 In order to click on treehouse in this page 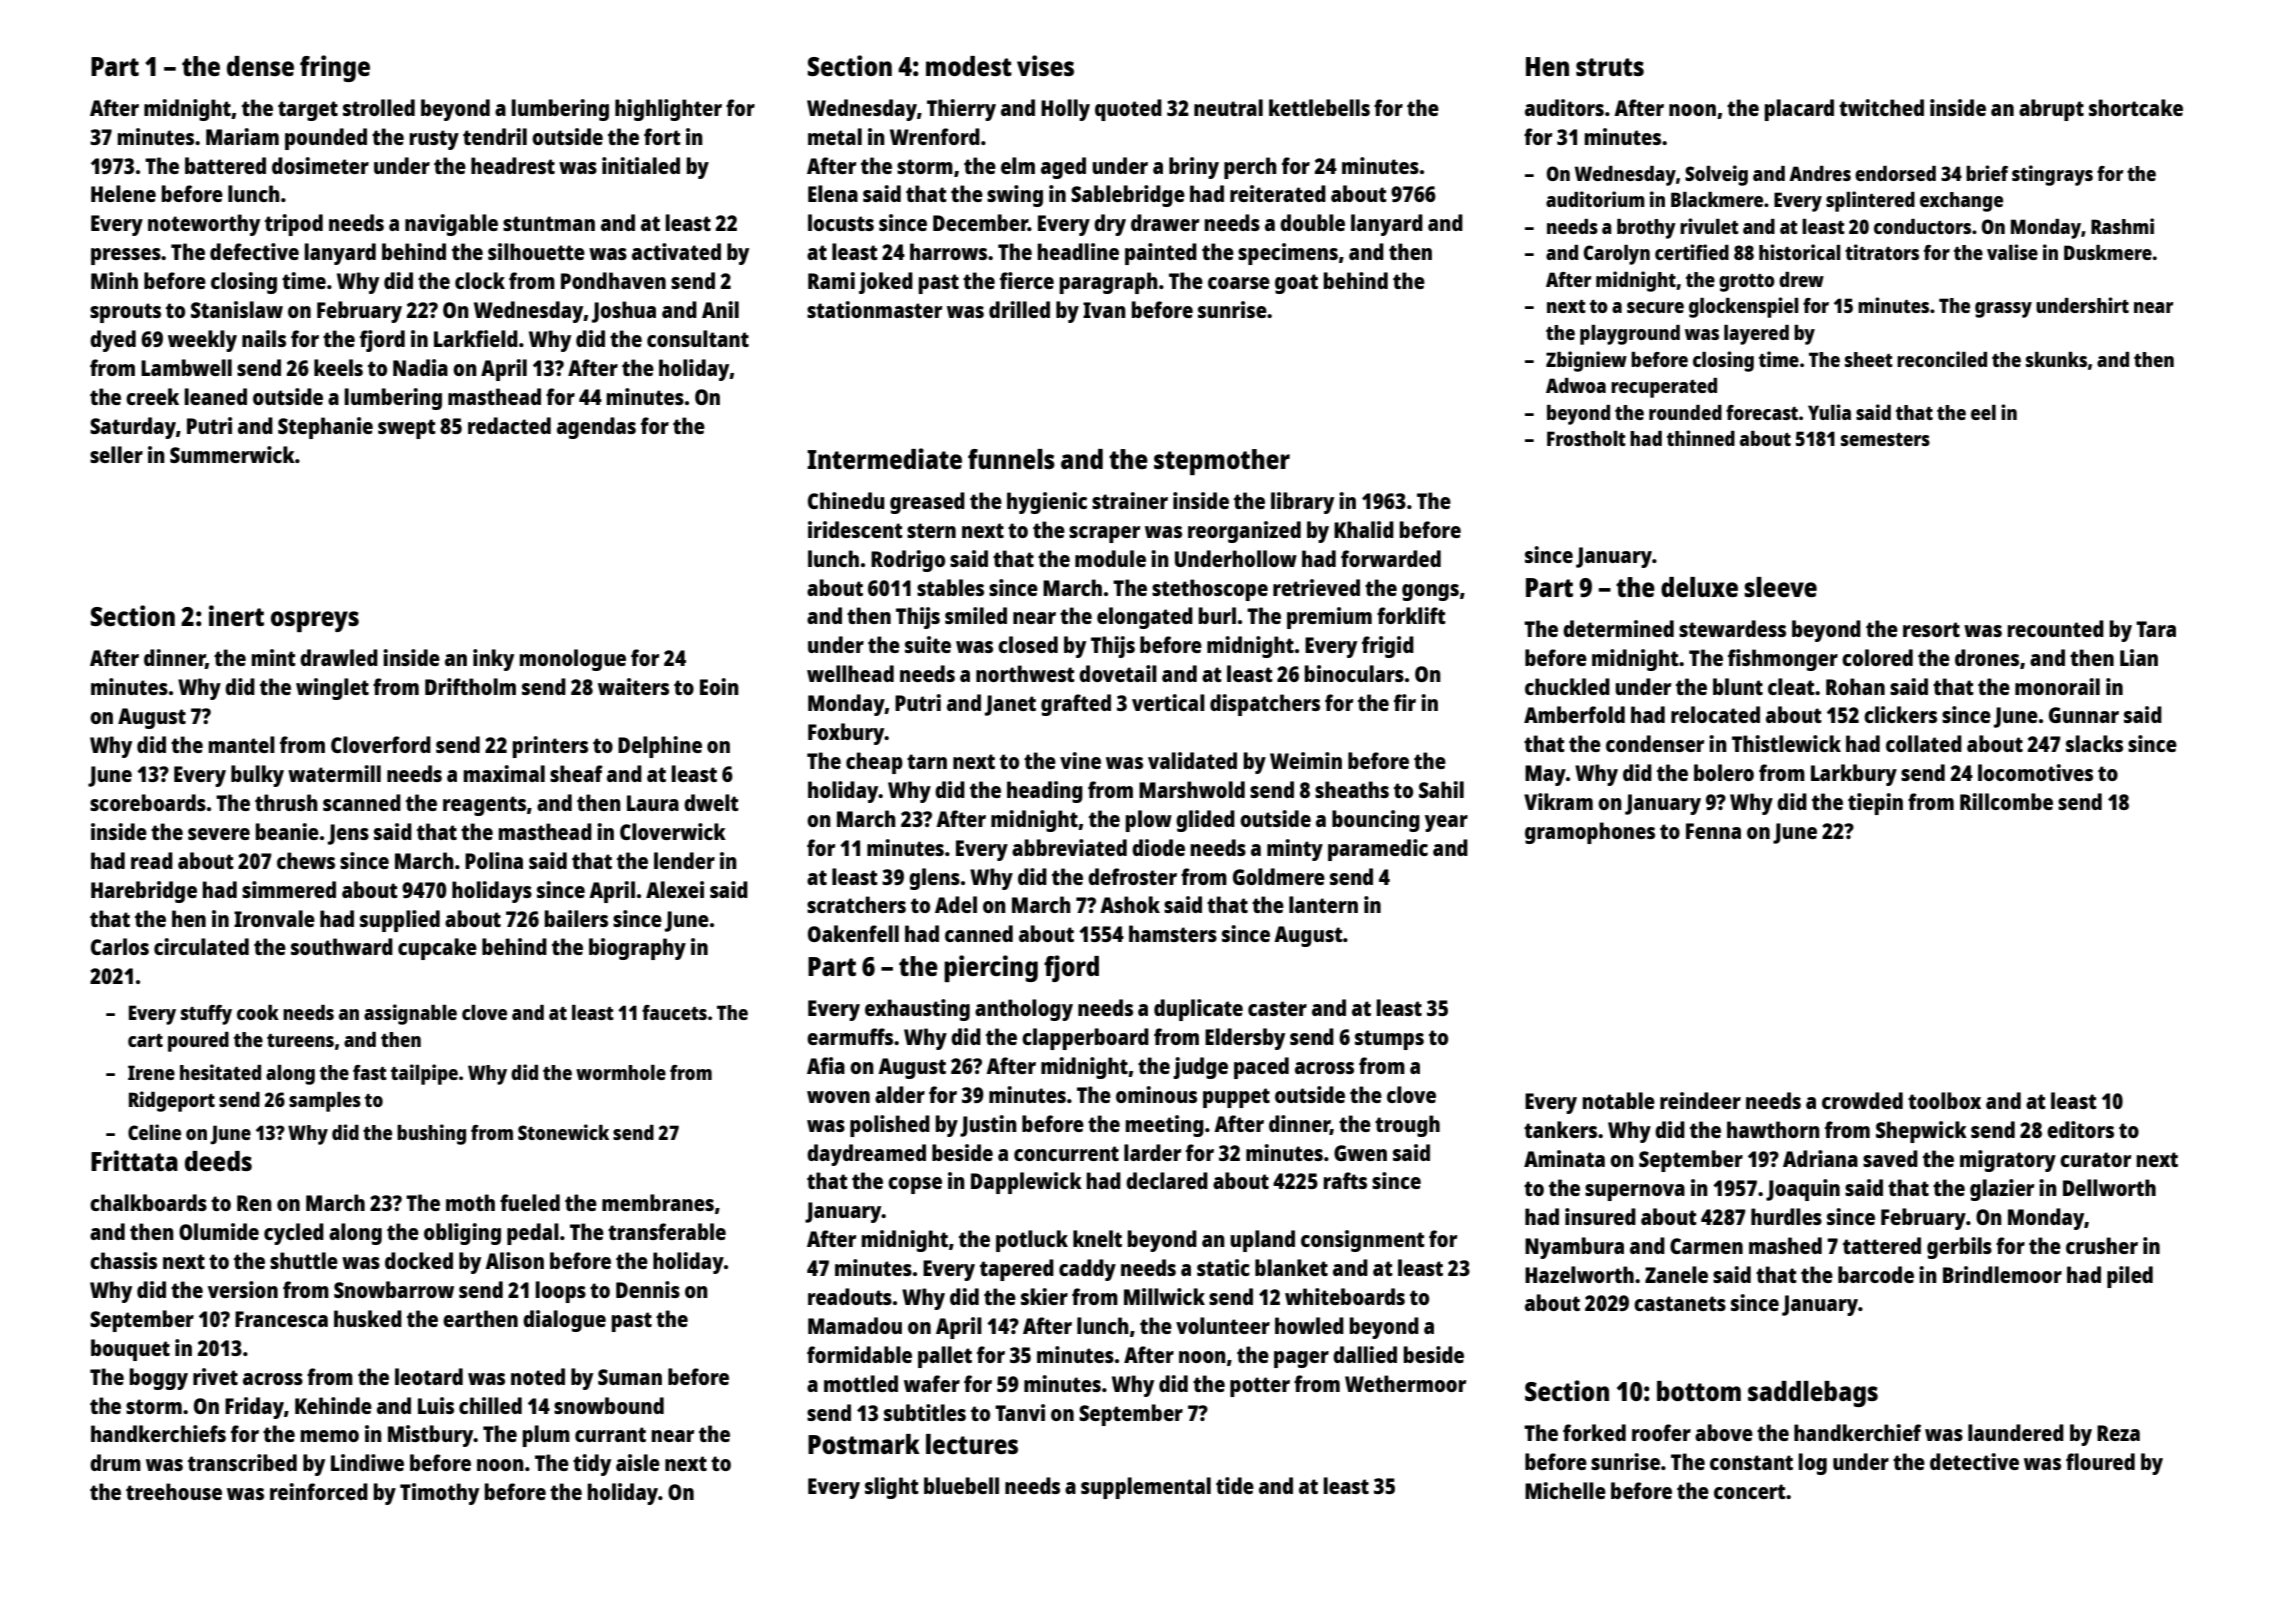, I will do `click(174, 1491)`.
